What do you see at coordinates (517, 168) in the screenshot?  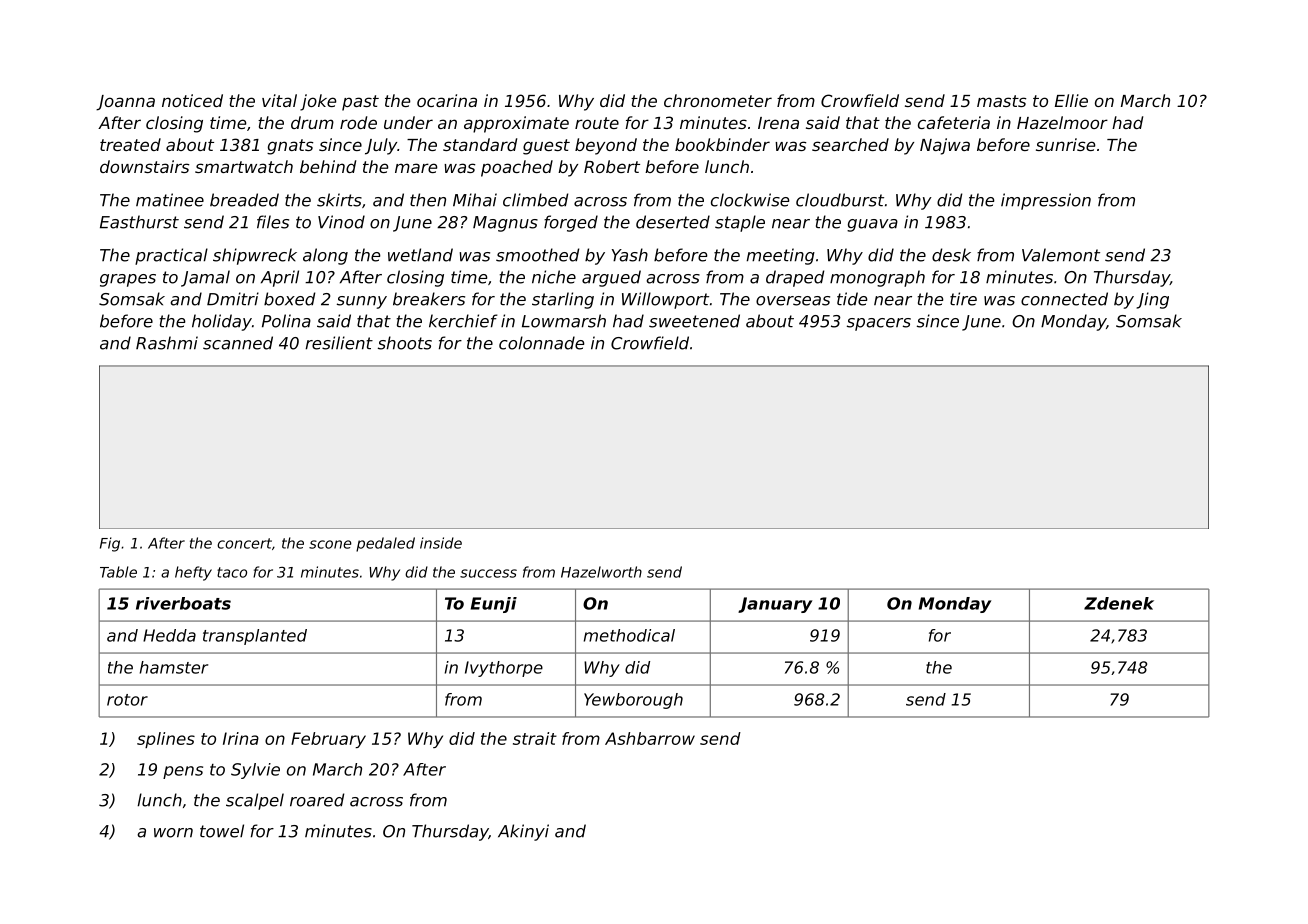 I see `poached` at bounding box center [517, 168].
